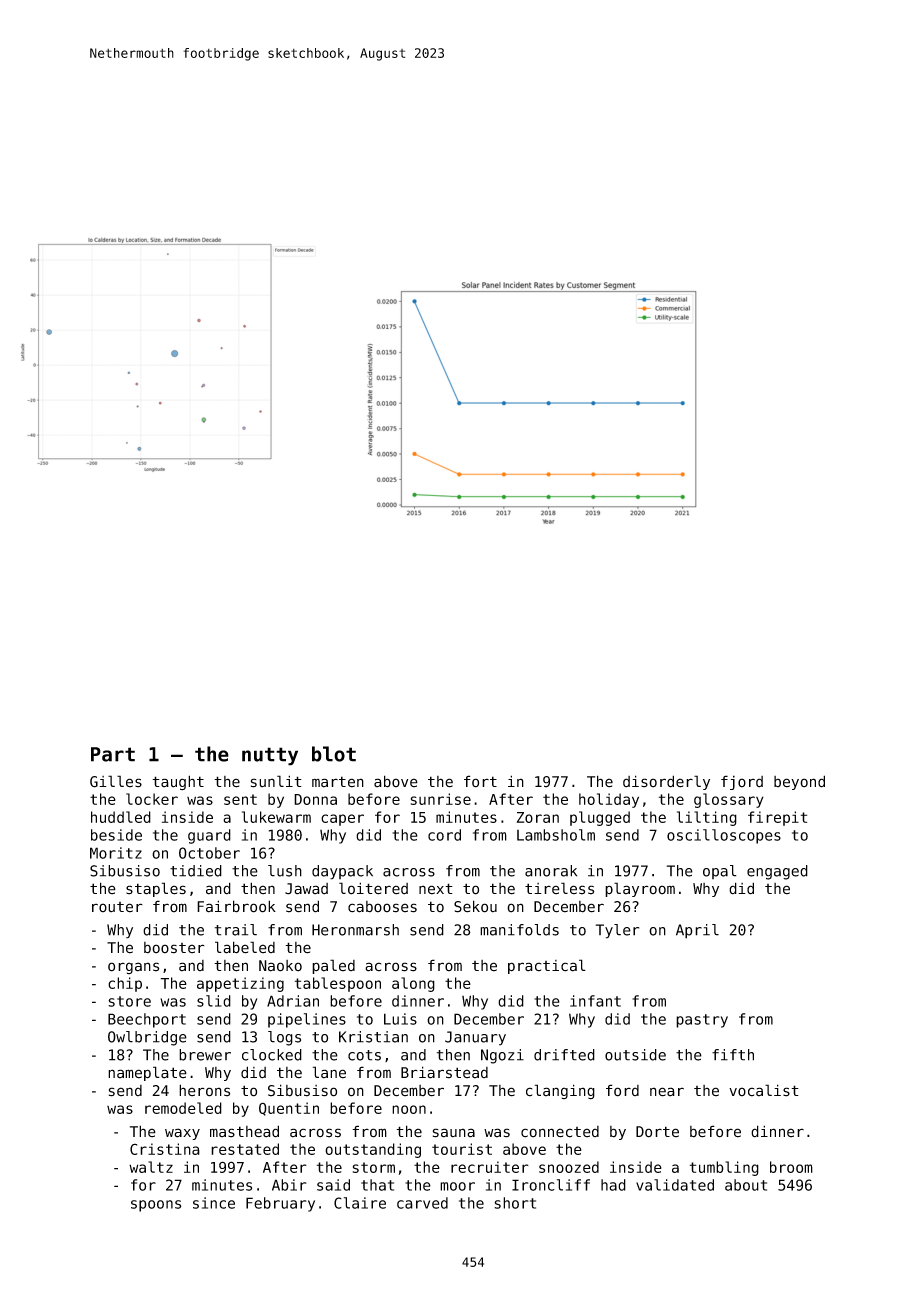 Image resolution: width=924 pixels, height=1308 pixels. Describe the element at coordinates (413, 984) in the page. I see `along` at that location.
